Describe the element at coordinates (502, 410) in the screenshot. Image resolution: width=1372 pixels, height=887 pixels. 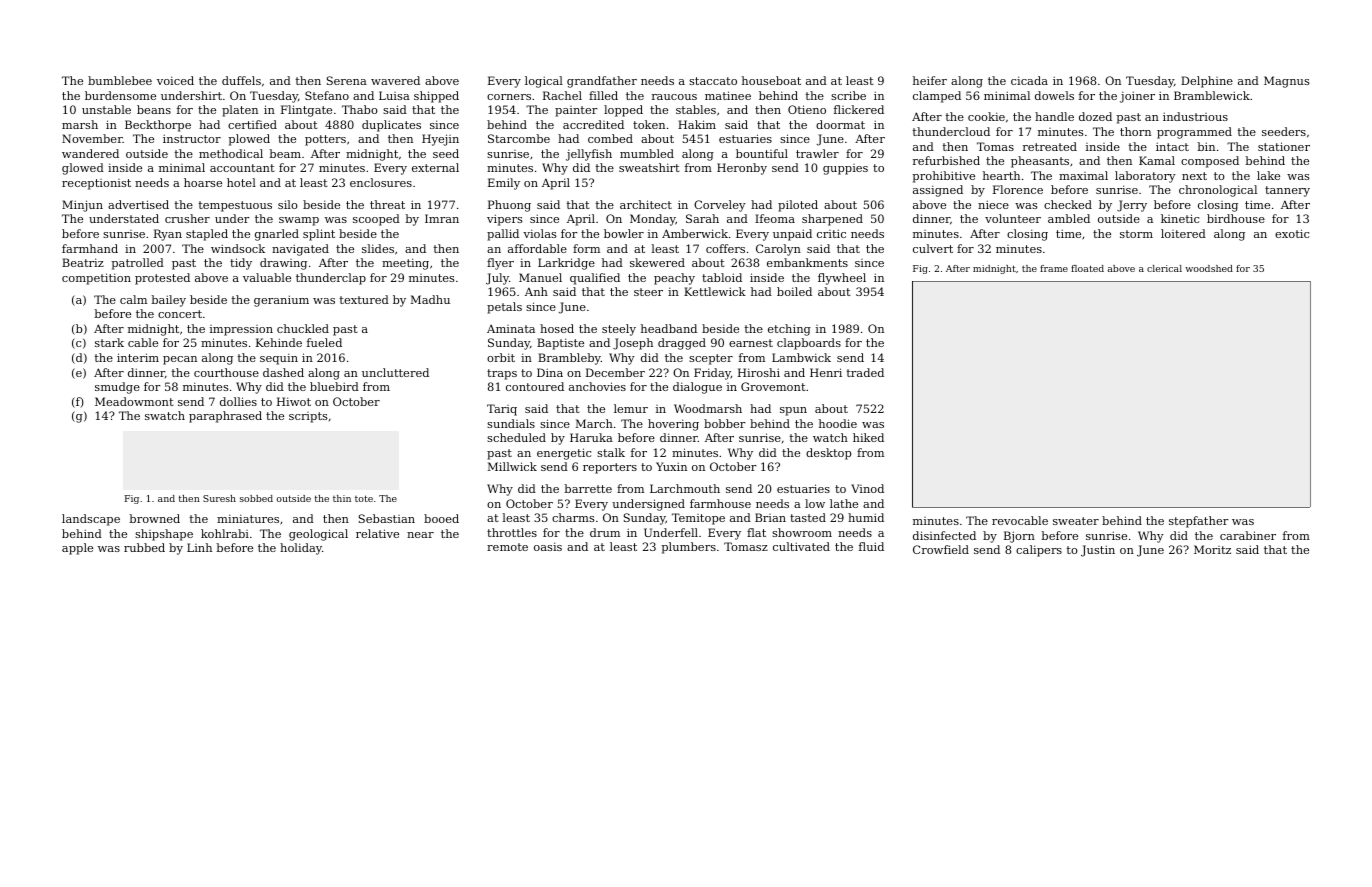
I see `Tariq` at that location.
